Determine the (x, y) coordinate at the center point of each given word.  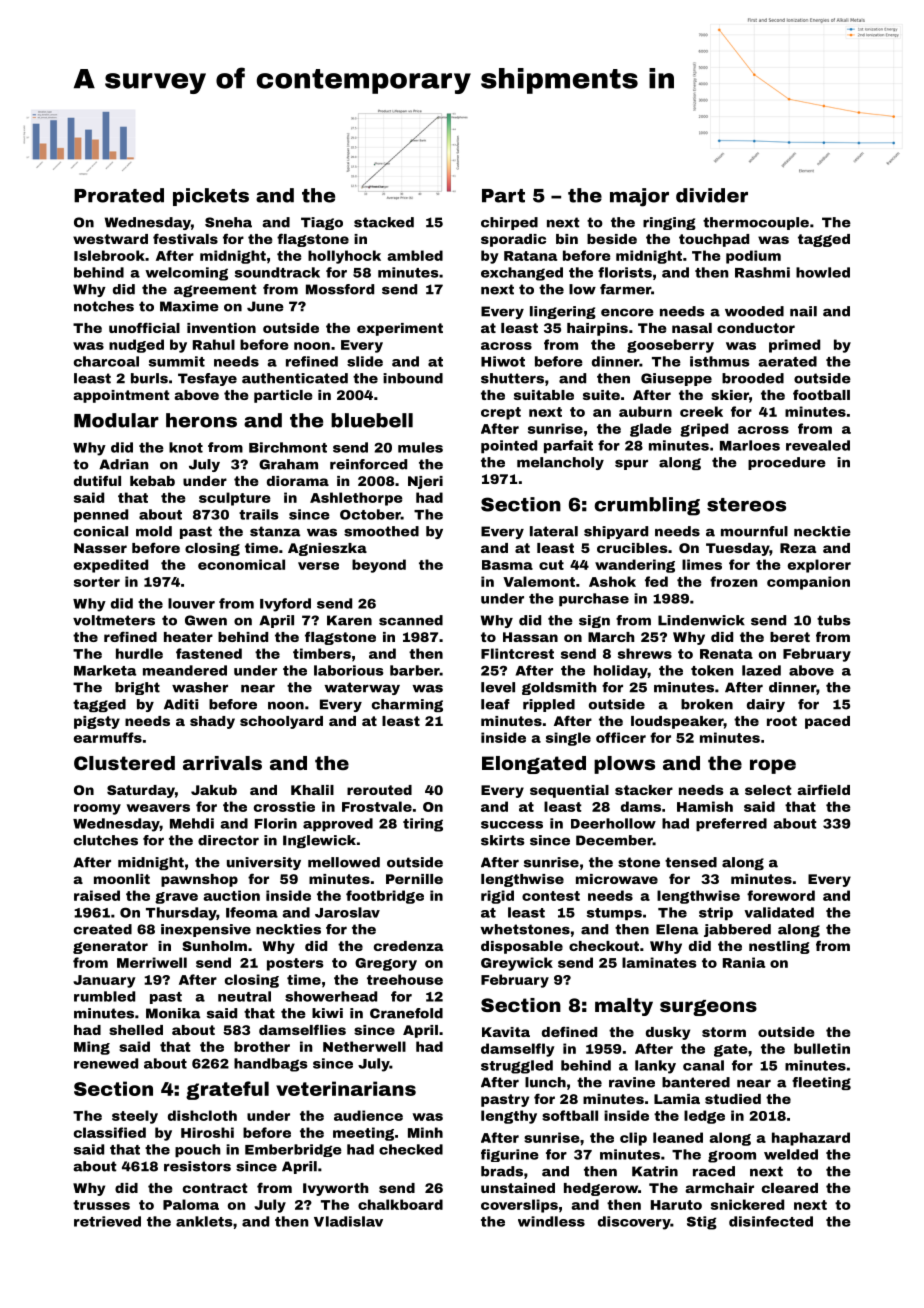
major (639, 197)
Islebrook (109, 255)
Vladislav (348, 1221)
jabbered (737, 930)
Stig (702, 1223)
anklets (204, 1221)
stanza (275, 531)
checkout (604, 946)
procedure (787, 463)
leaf (495, 704)
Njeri (425, 482)
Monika (173, 1013)
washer (200, 687)
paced (827, 722)
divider (712, 195)
